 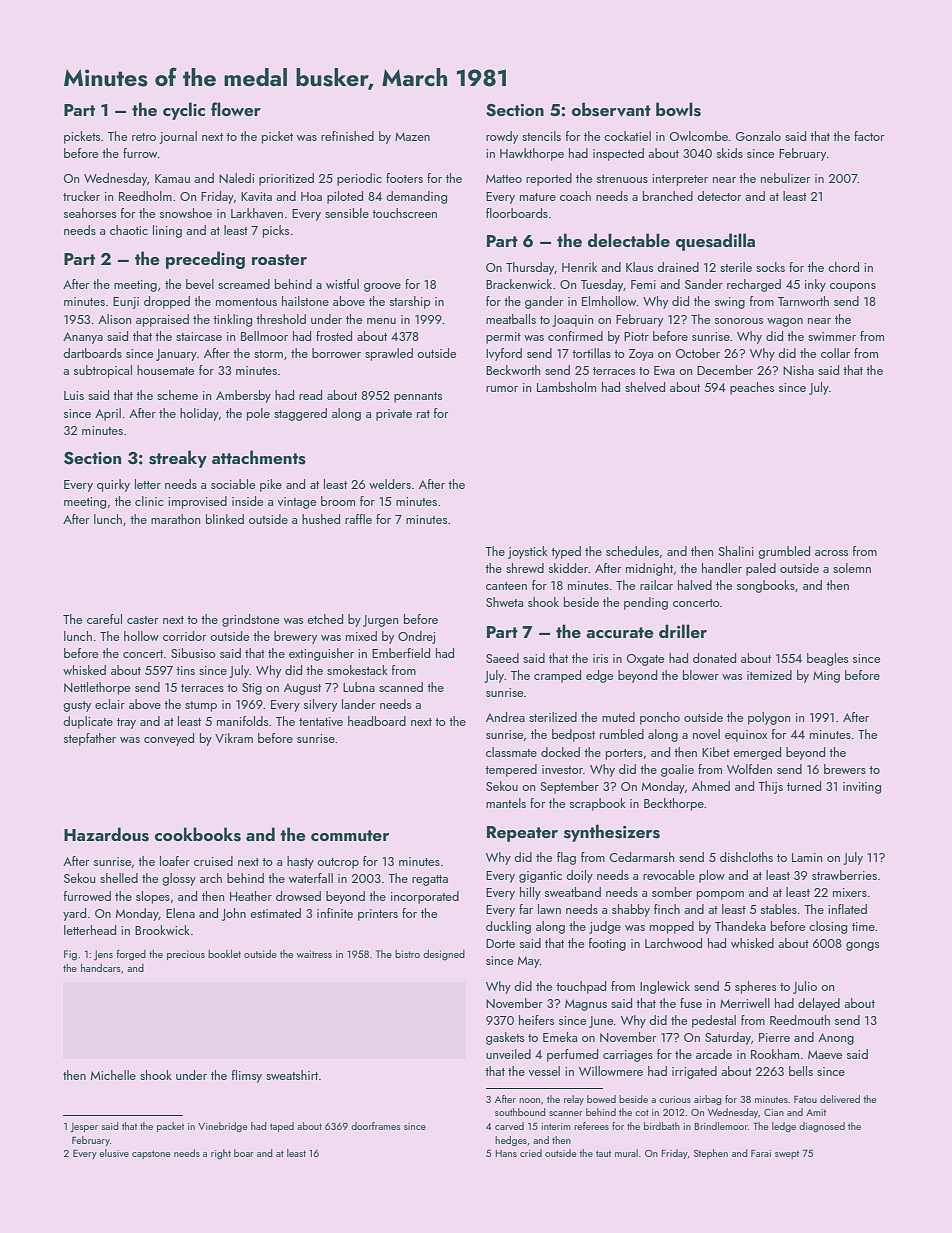 What do you see at coordinates (221, 1154) in the screenshot?
I see `right` at bounding box center [221, 1154].
